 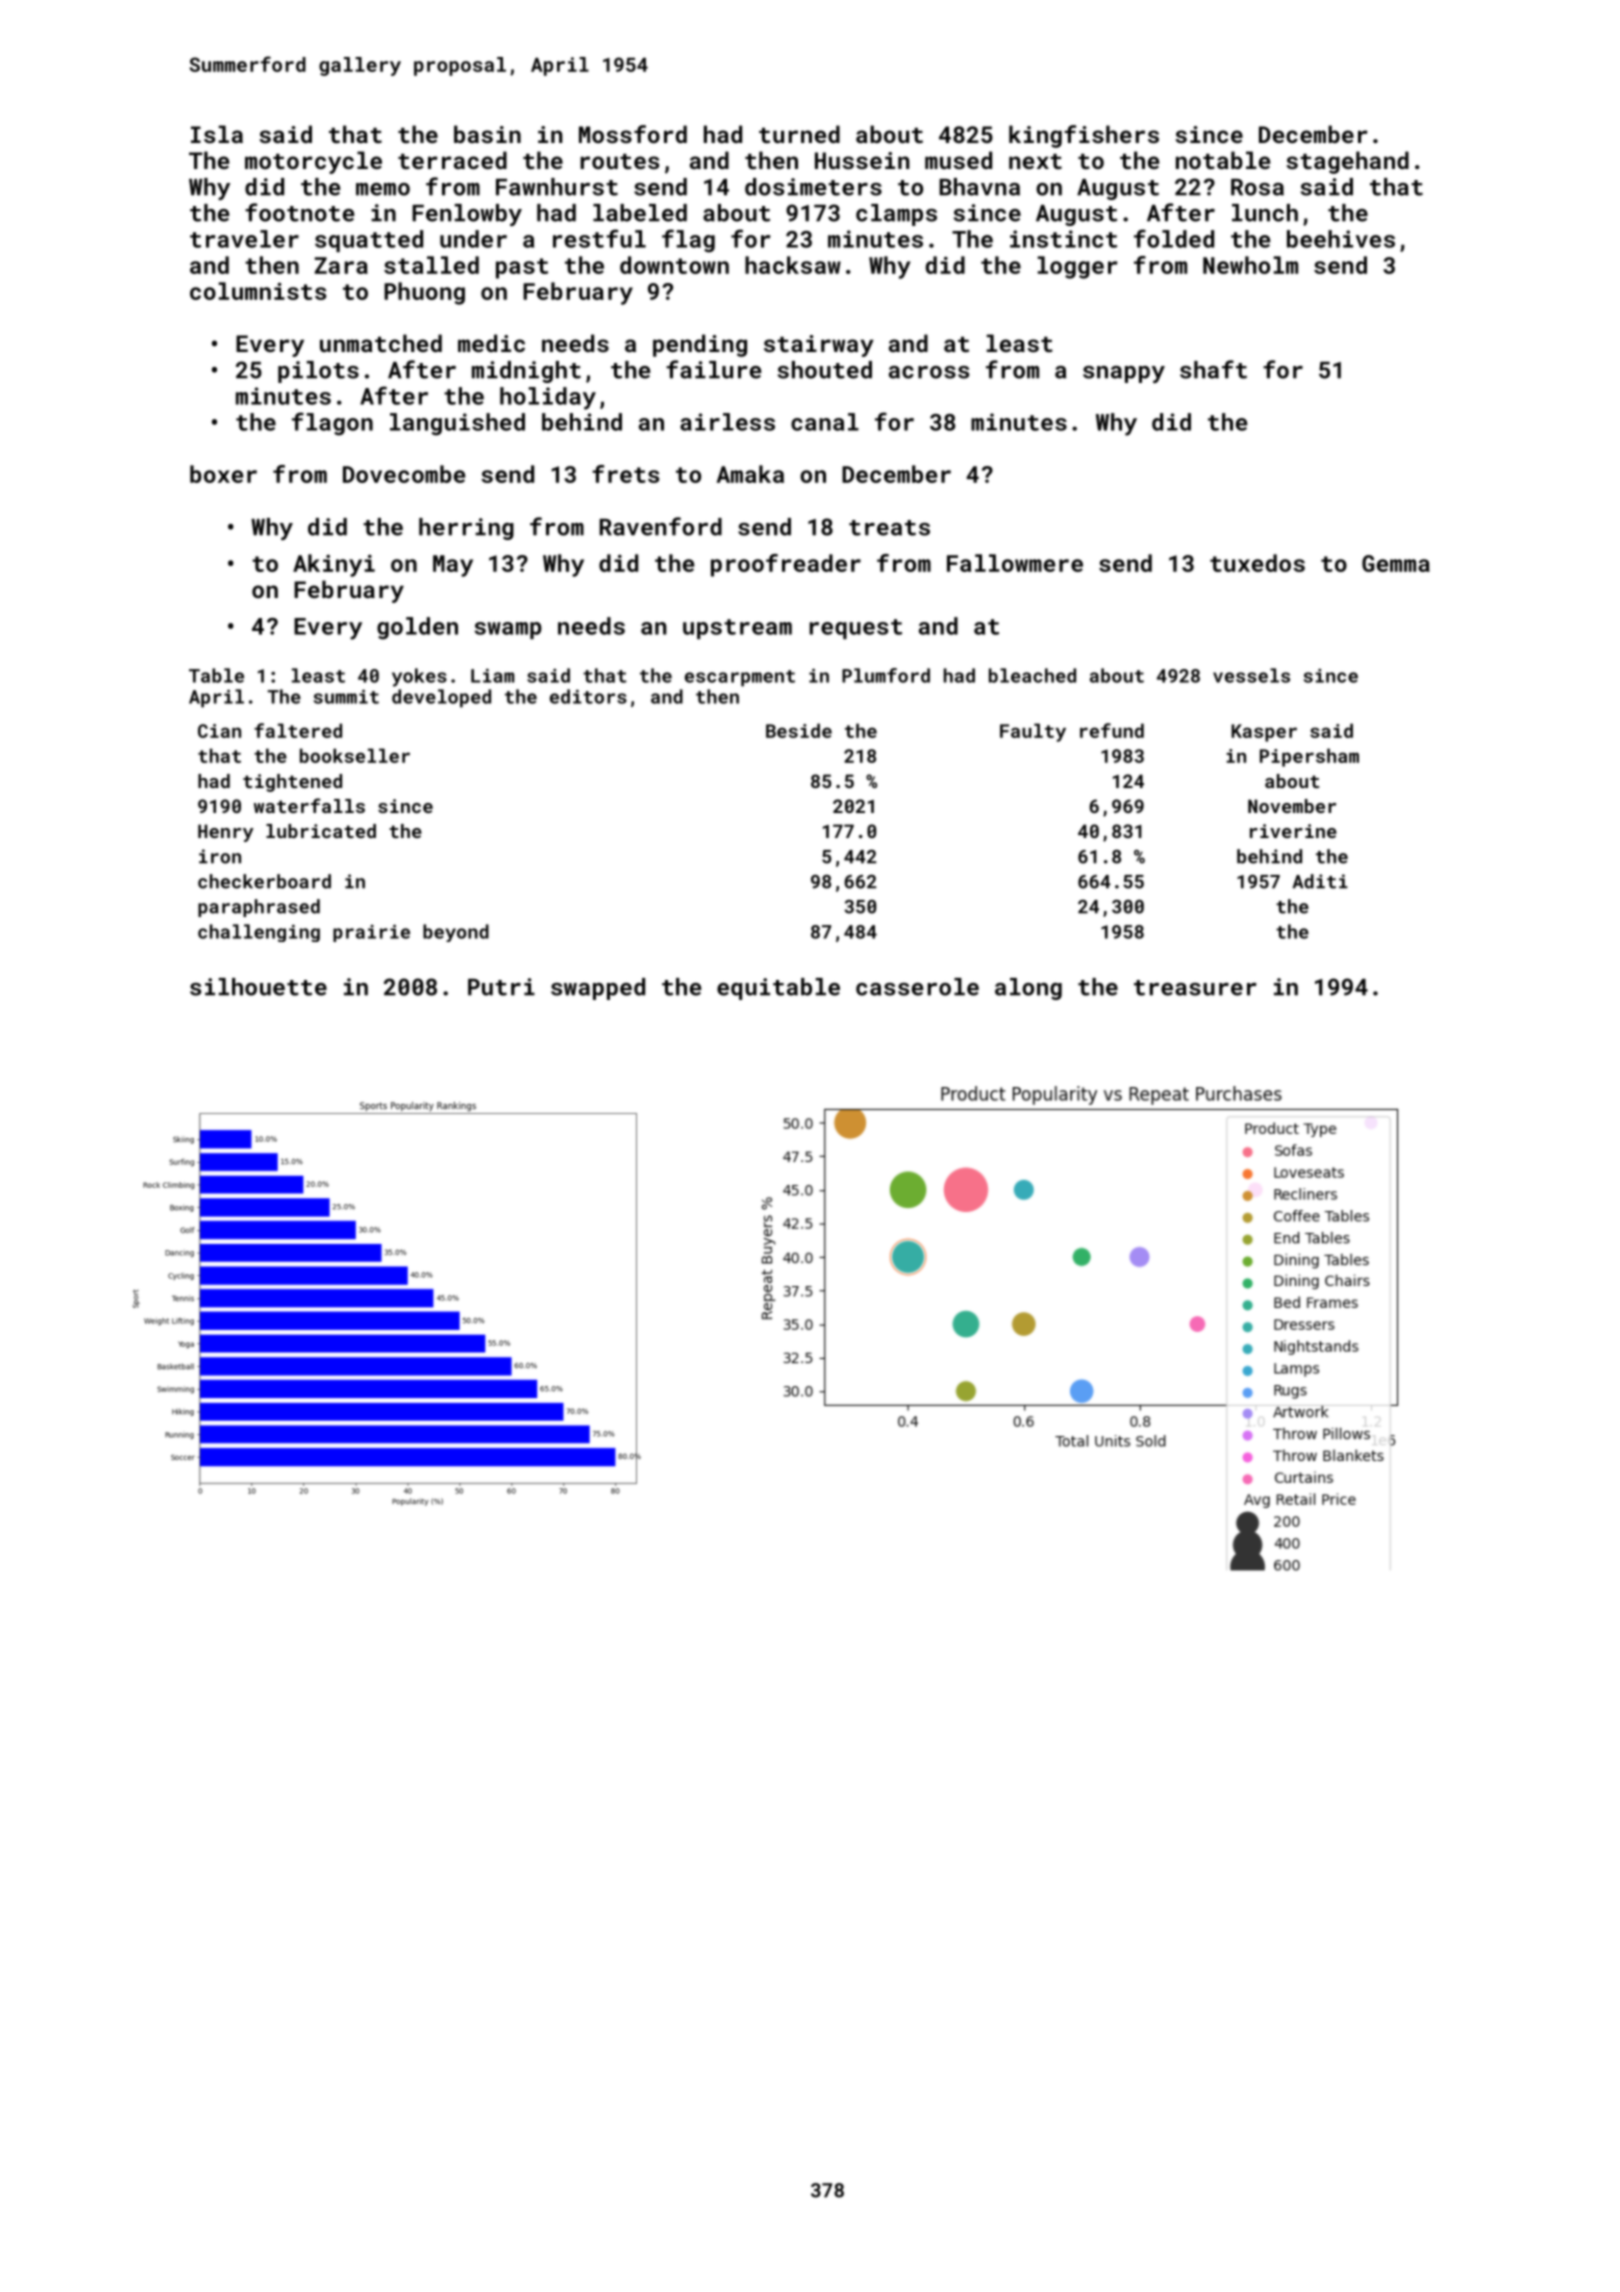 What do you see at coordinates (1264, 733) in the page?
I see `Kasper` at bounding box center [1264, 733].
